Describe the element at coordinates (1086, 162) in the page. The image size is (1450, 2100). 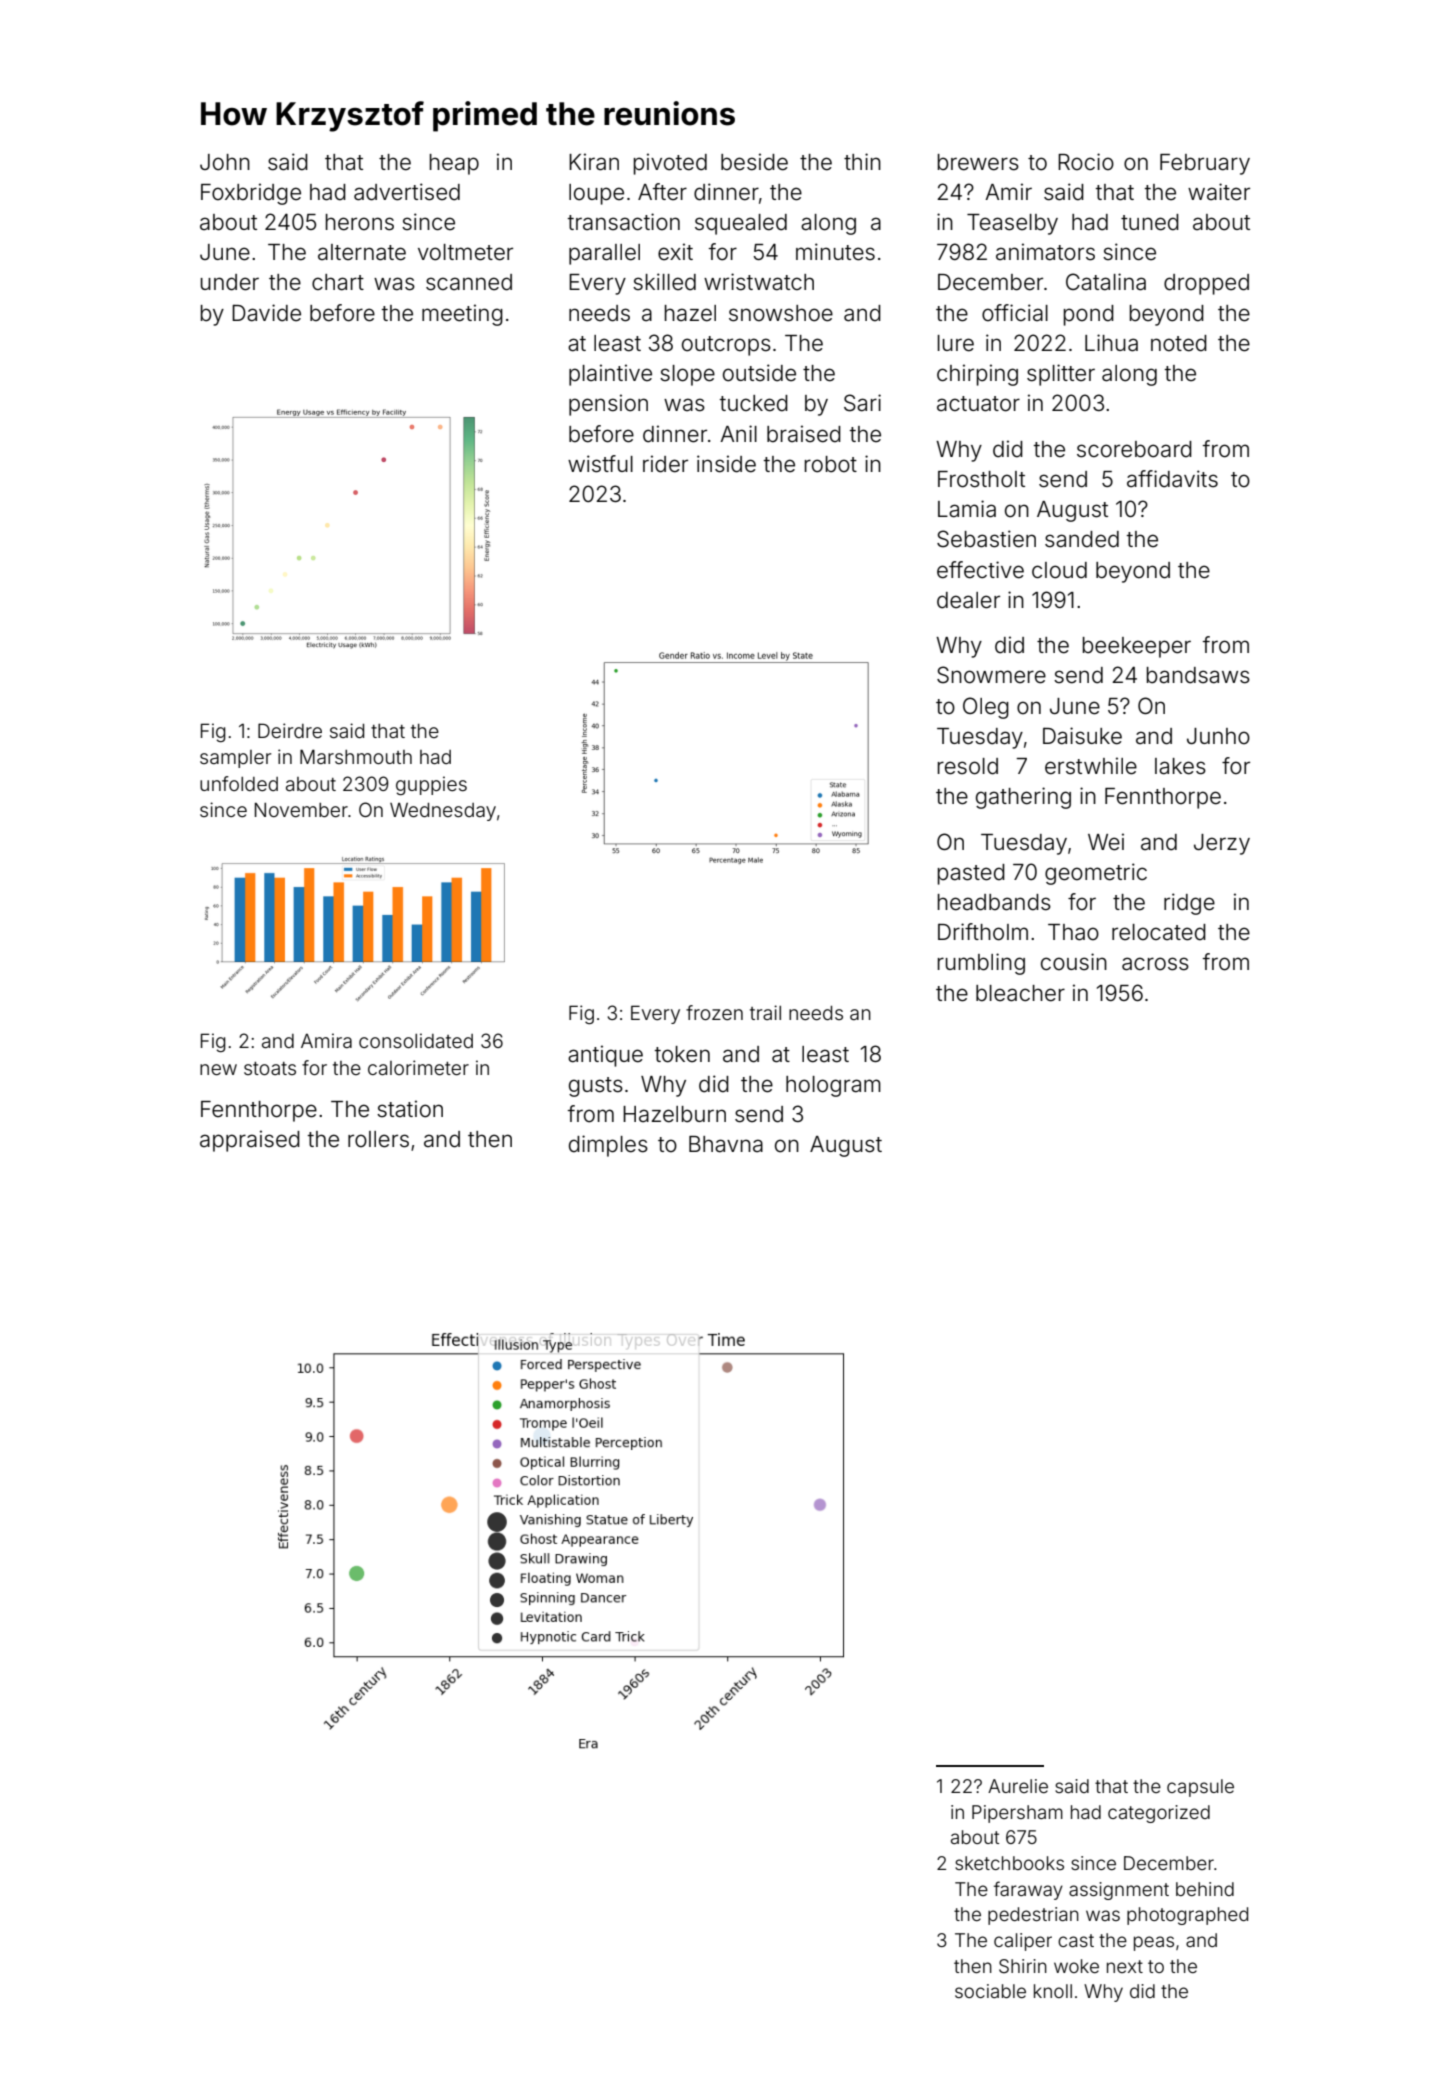
I see `Rocio` at that location.
